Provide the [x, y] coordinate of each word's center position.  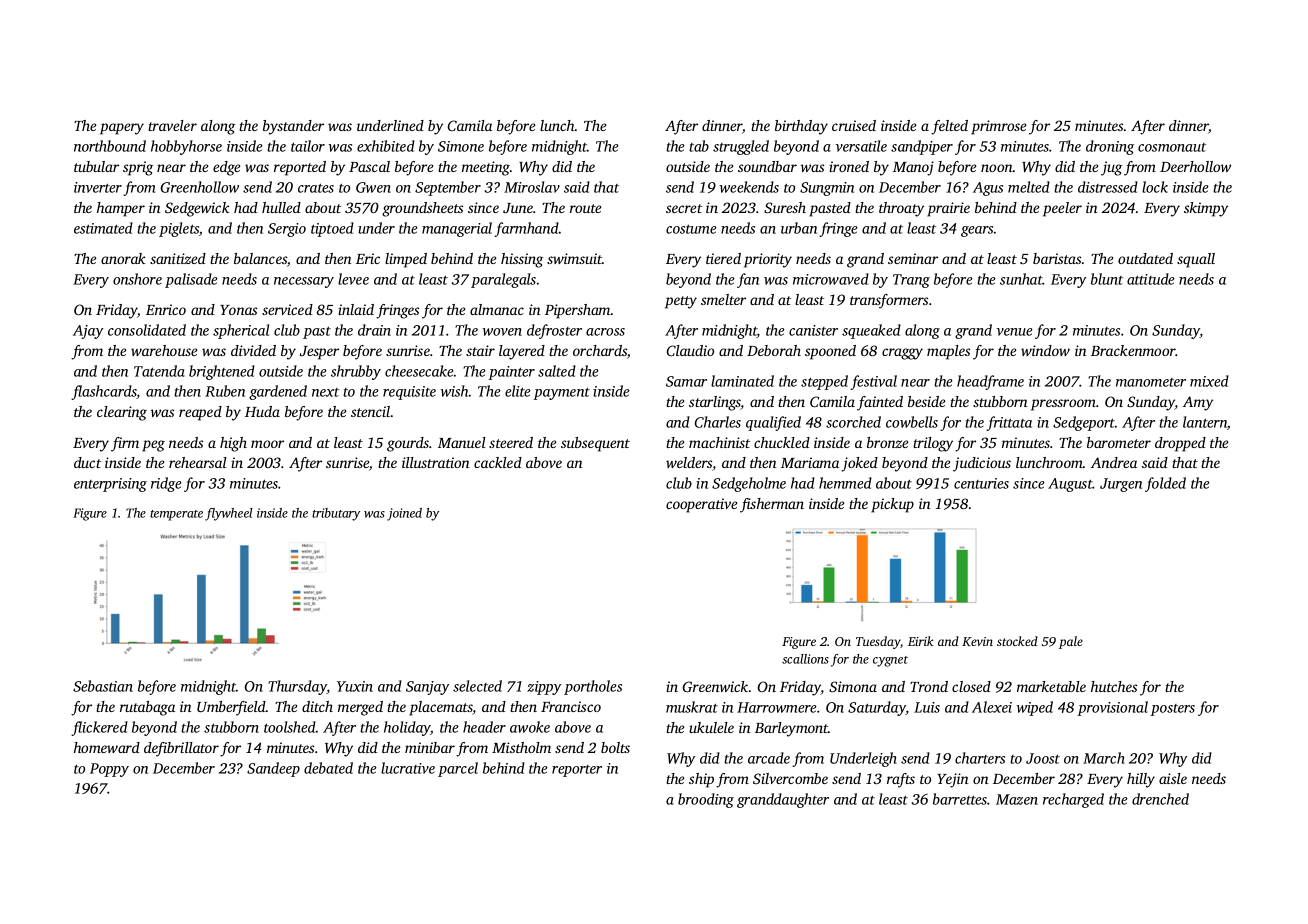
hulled [281, 207]
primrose [998, 127]
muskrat [692, 707]
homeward [107, 747]
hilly [1141, 780]
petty [681, 302]
